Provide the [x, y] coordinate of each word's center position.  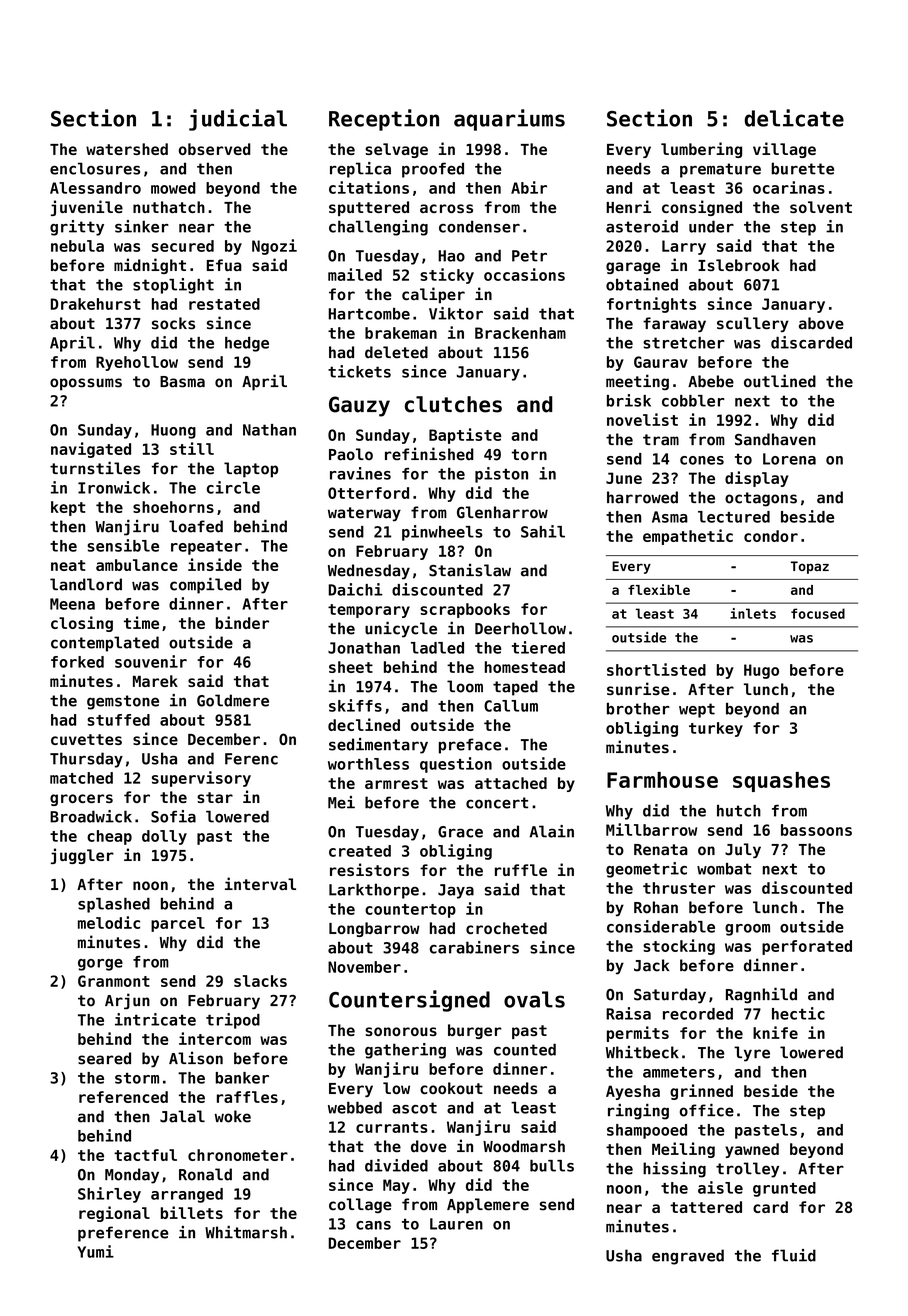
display [757, 479]
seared [104, 1058]
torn [529, 455]
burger [475, 1031]
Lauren [456, 1224]
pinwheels [442, 533]
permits [638, 1034]
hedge [247, 344]
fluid [794, 1255]
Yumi [95, 1251]
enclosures [95, 168]
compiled [205, 586]
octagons [761, 499]
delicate [794, 118]
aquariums [509, 120]
